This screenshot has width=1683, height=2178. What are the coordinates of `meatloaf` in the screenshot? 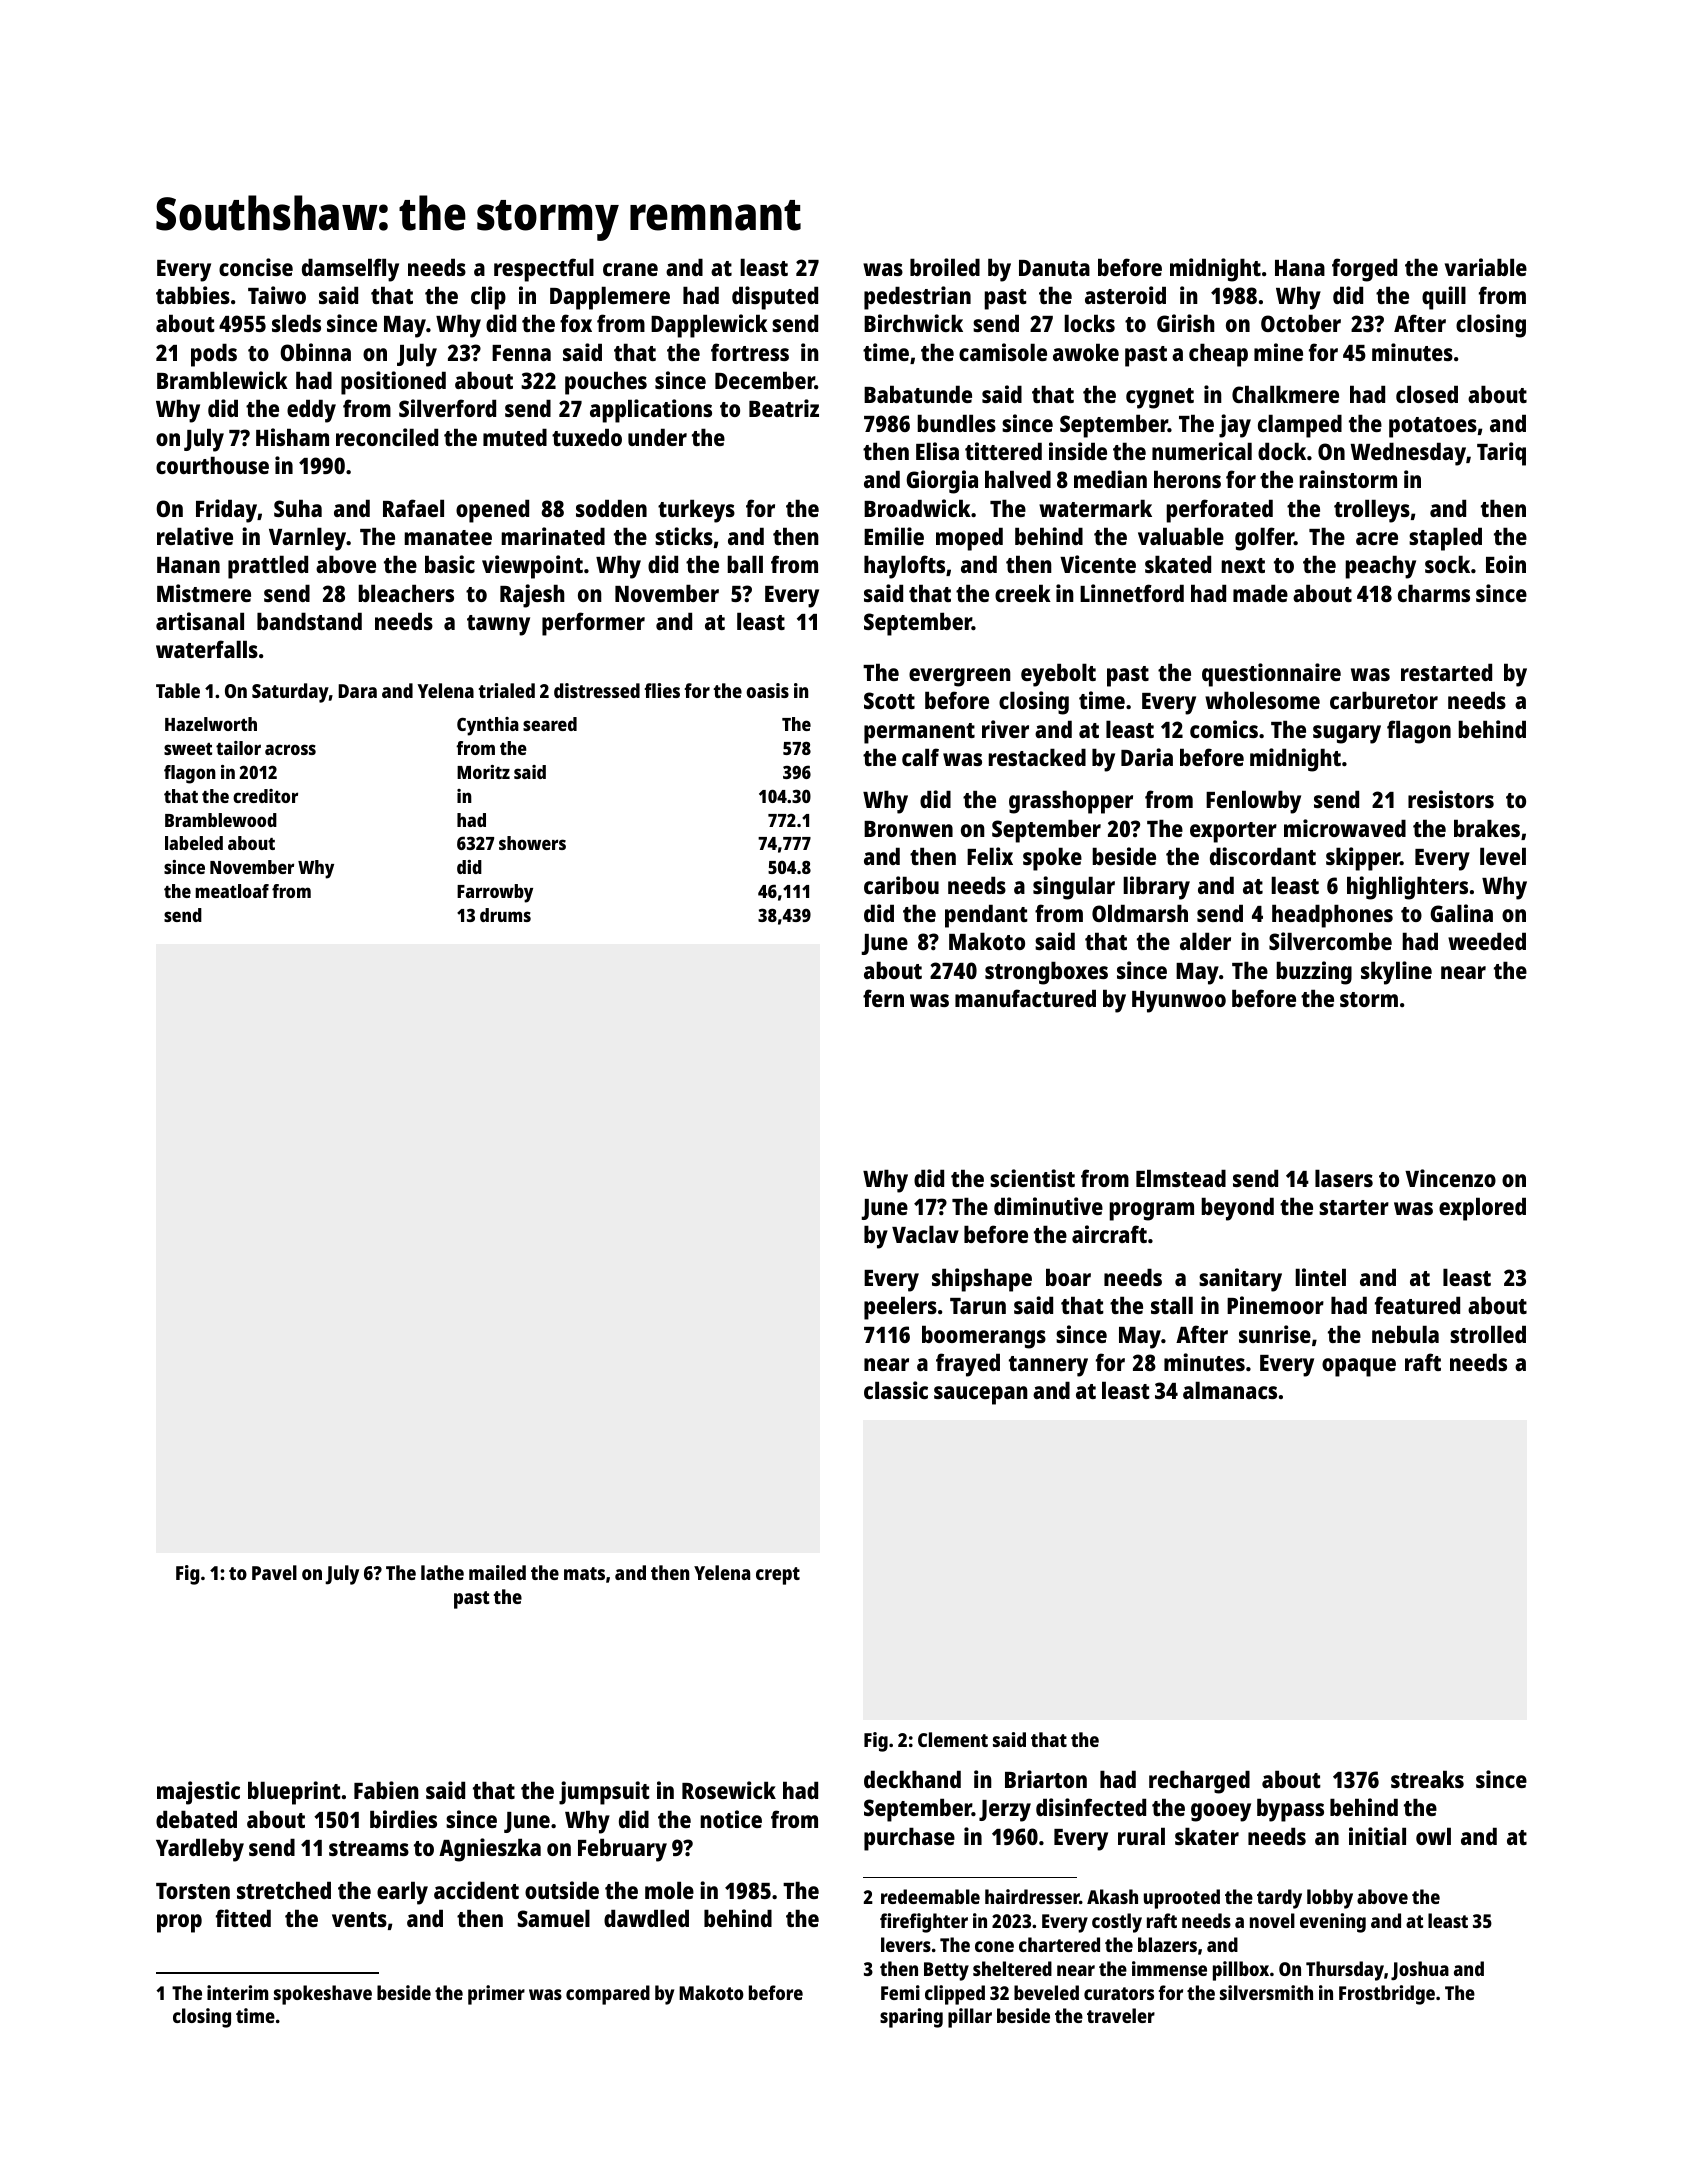 It's located at (232, 891).
